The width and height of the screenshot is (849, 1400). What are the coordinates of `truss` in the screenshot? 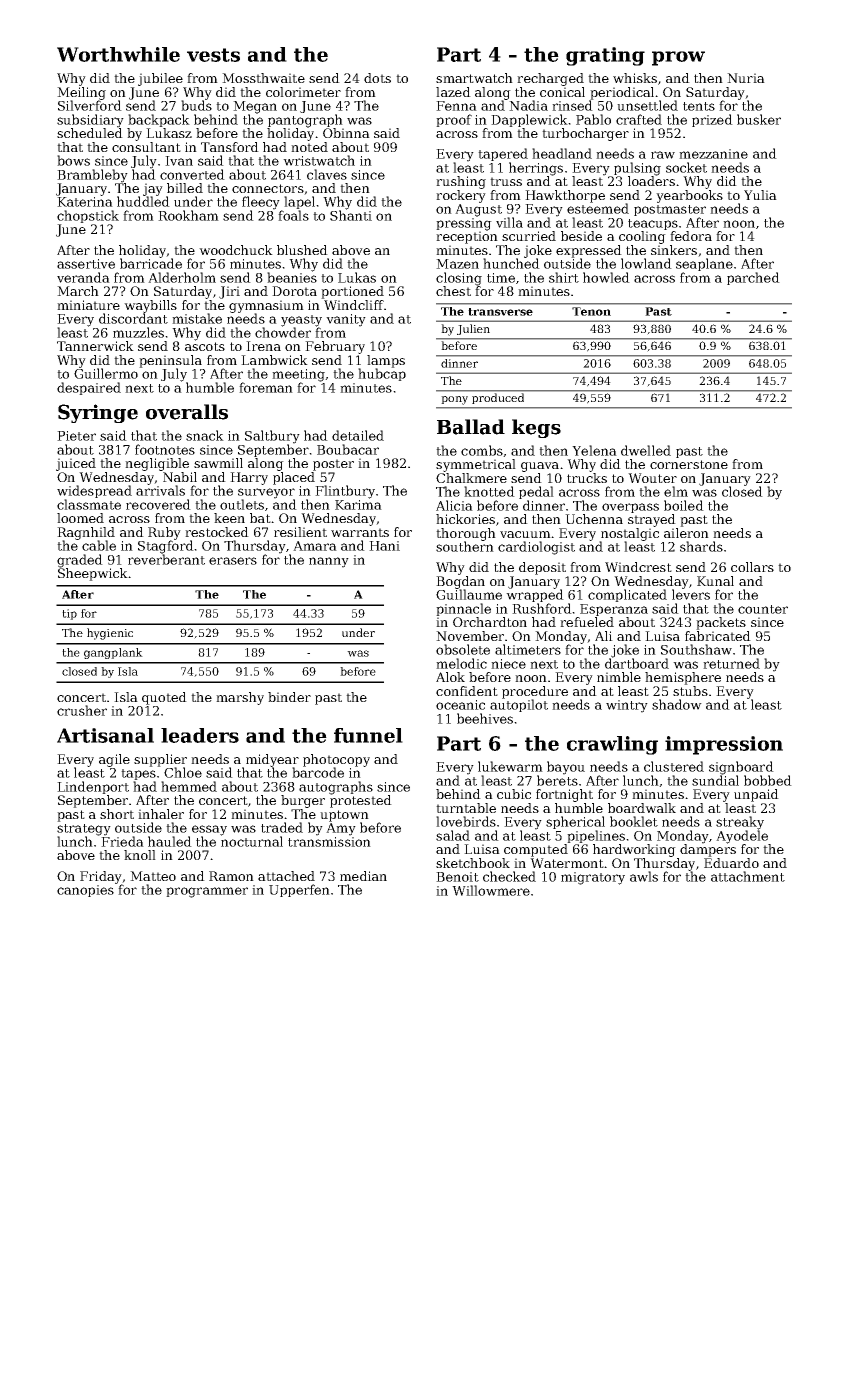 It's located at (506, 181).
